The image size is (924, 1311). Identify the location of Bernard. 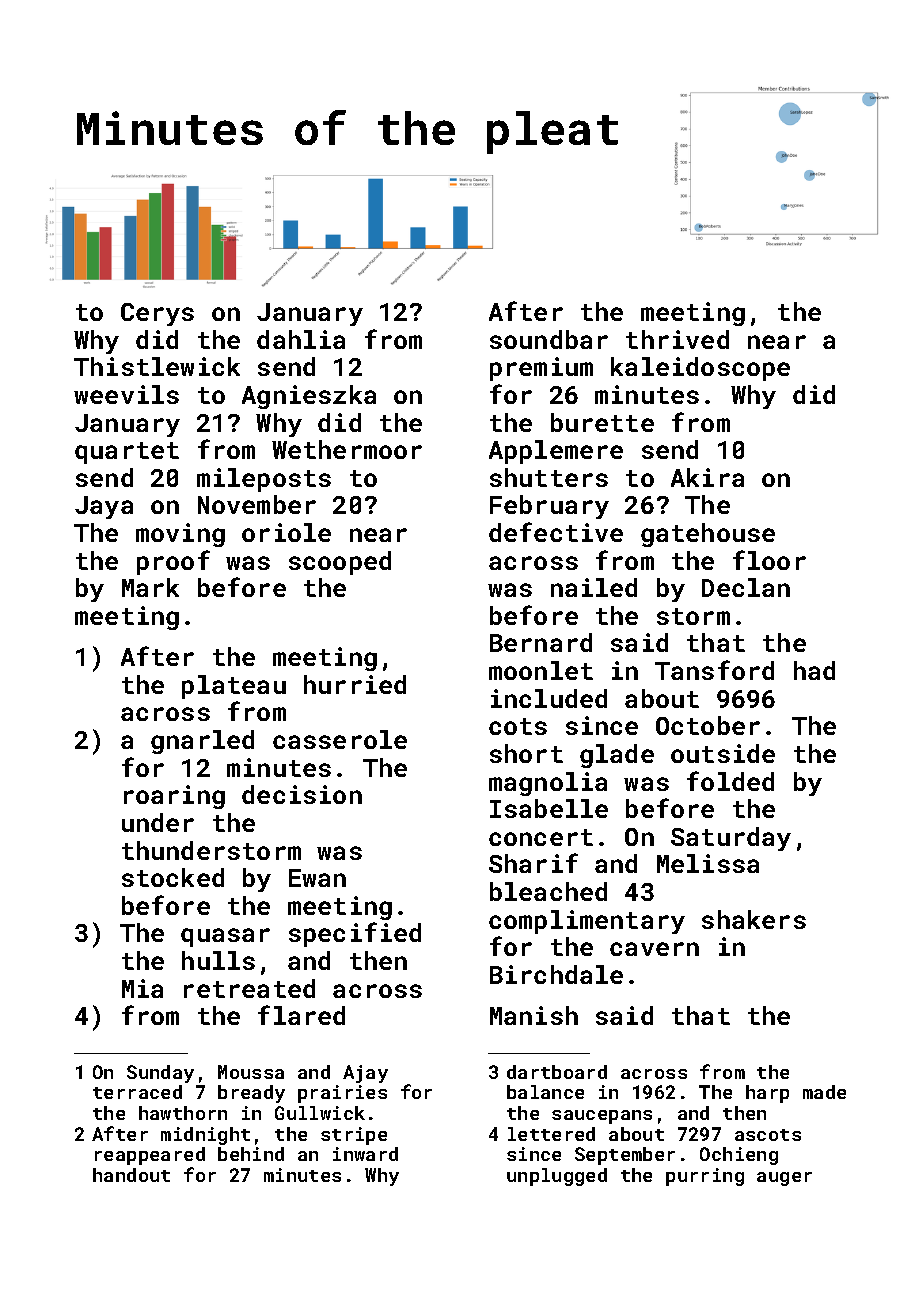
(541, 642).
